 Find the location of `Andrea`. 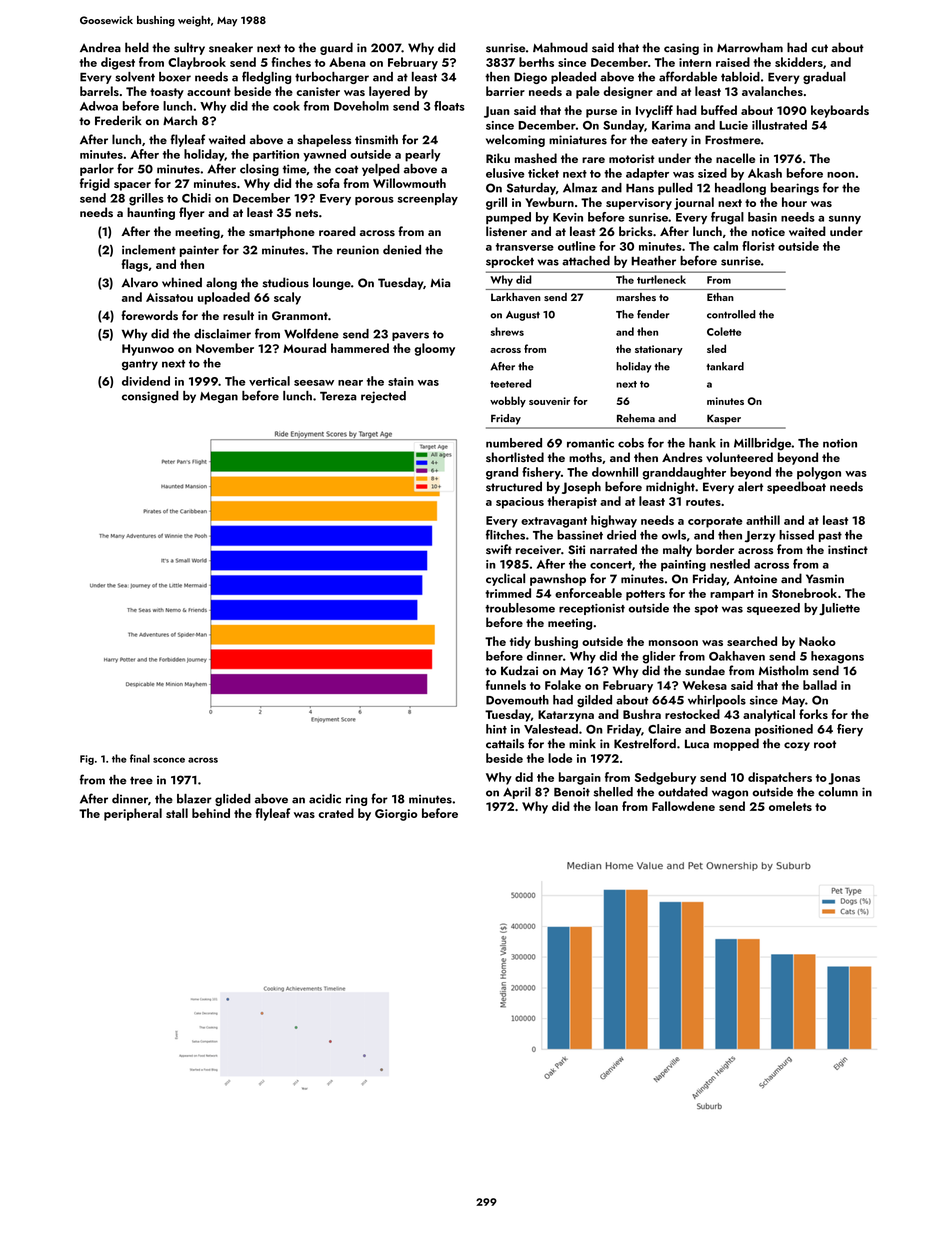

Andrea is located at coordinates (100, 47).
